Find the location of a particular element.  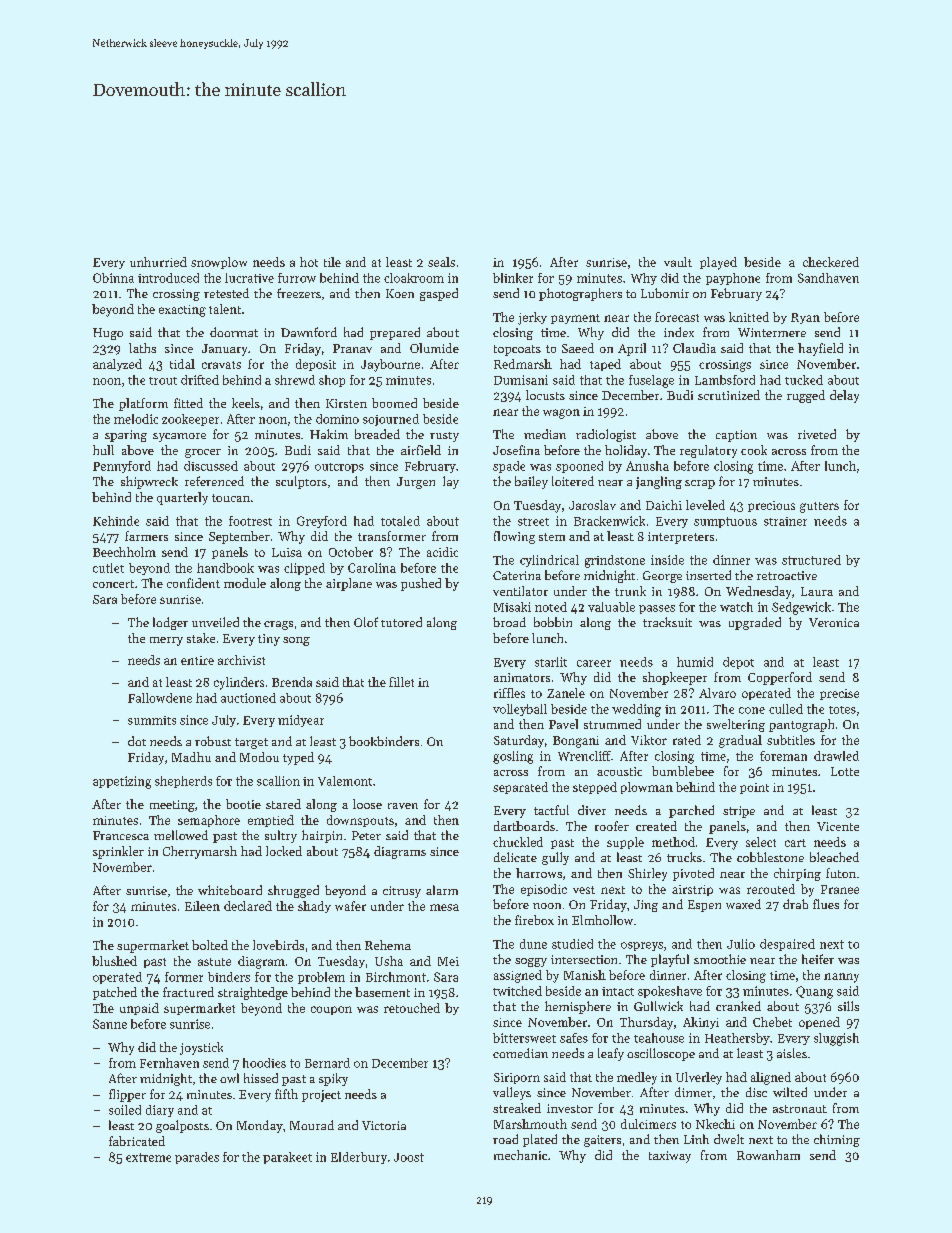

sprinkler is located at coordinates (118, 852).
